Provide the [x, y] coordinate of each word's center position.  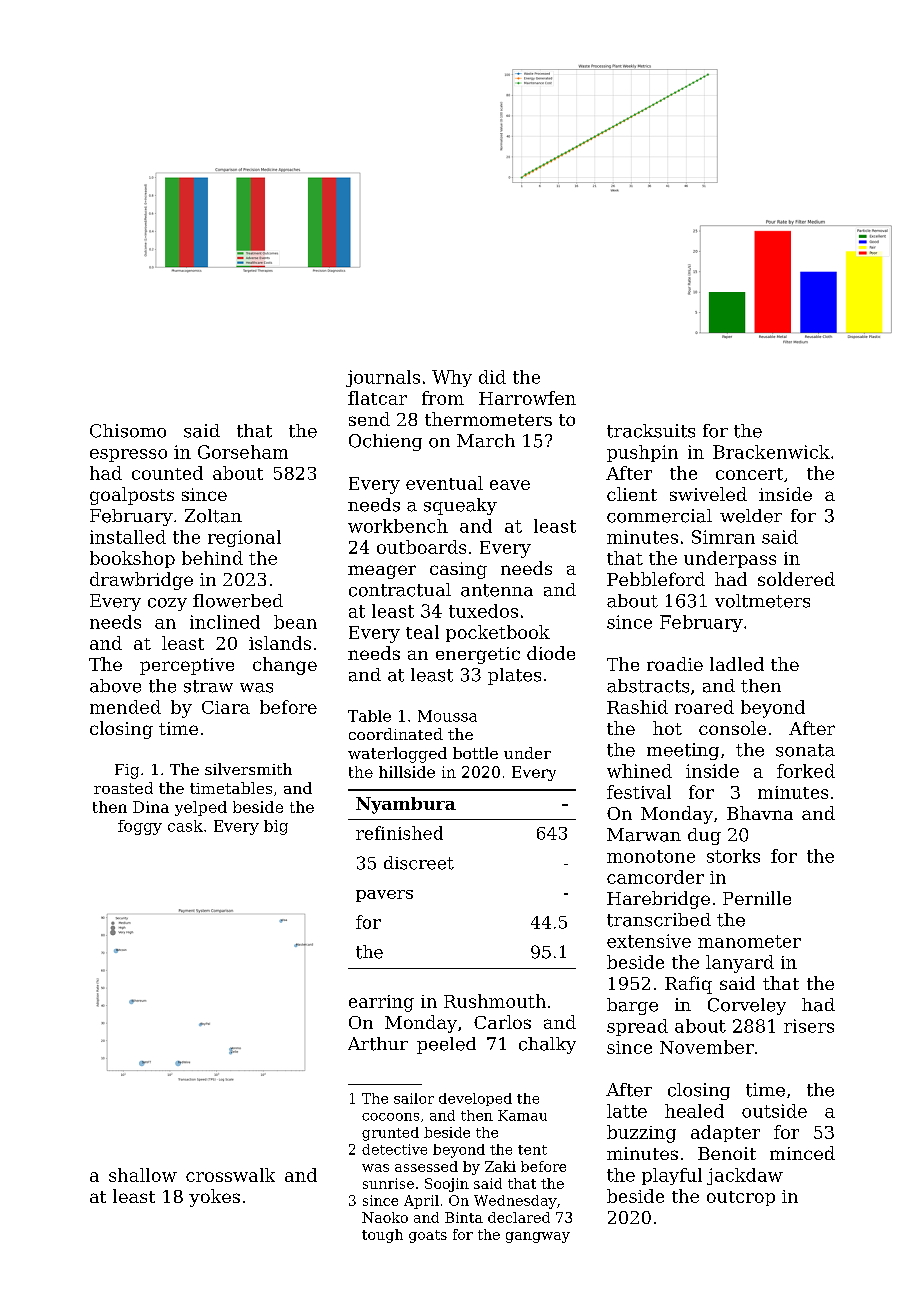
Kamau [522, 1115]
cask [185, 826]
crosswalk [230, 1175]
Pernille [757, 898]
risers [809, 1026]
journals [383, 378]
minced [802, 1153]
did [492, 377]
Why [452, 378]
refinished [399, 833]
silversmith [248, 769]
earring [381, 1003]
